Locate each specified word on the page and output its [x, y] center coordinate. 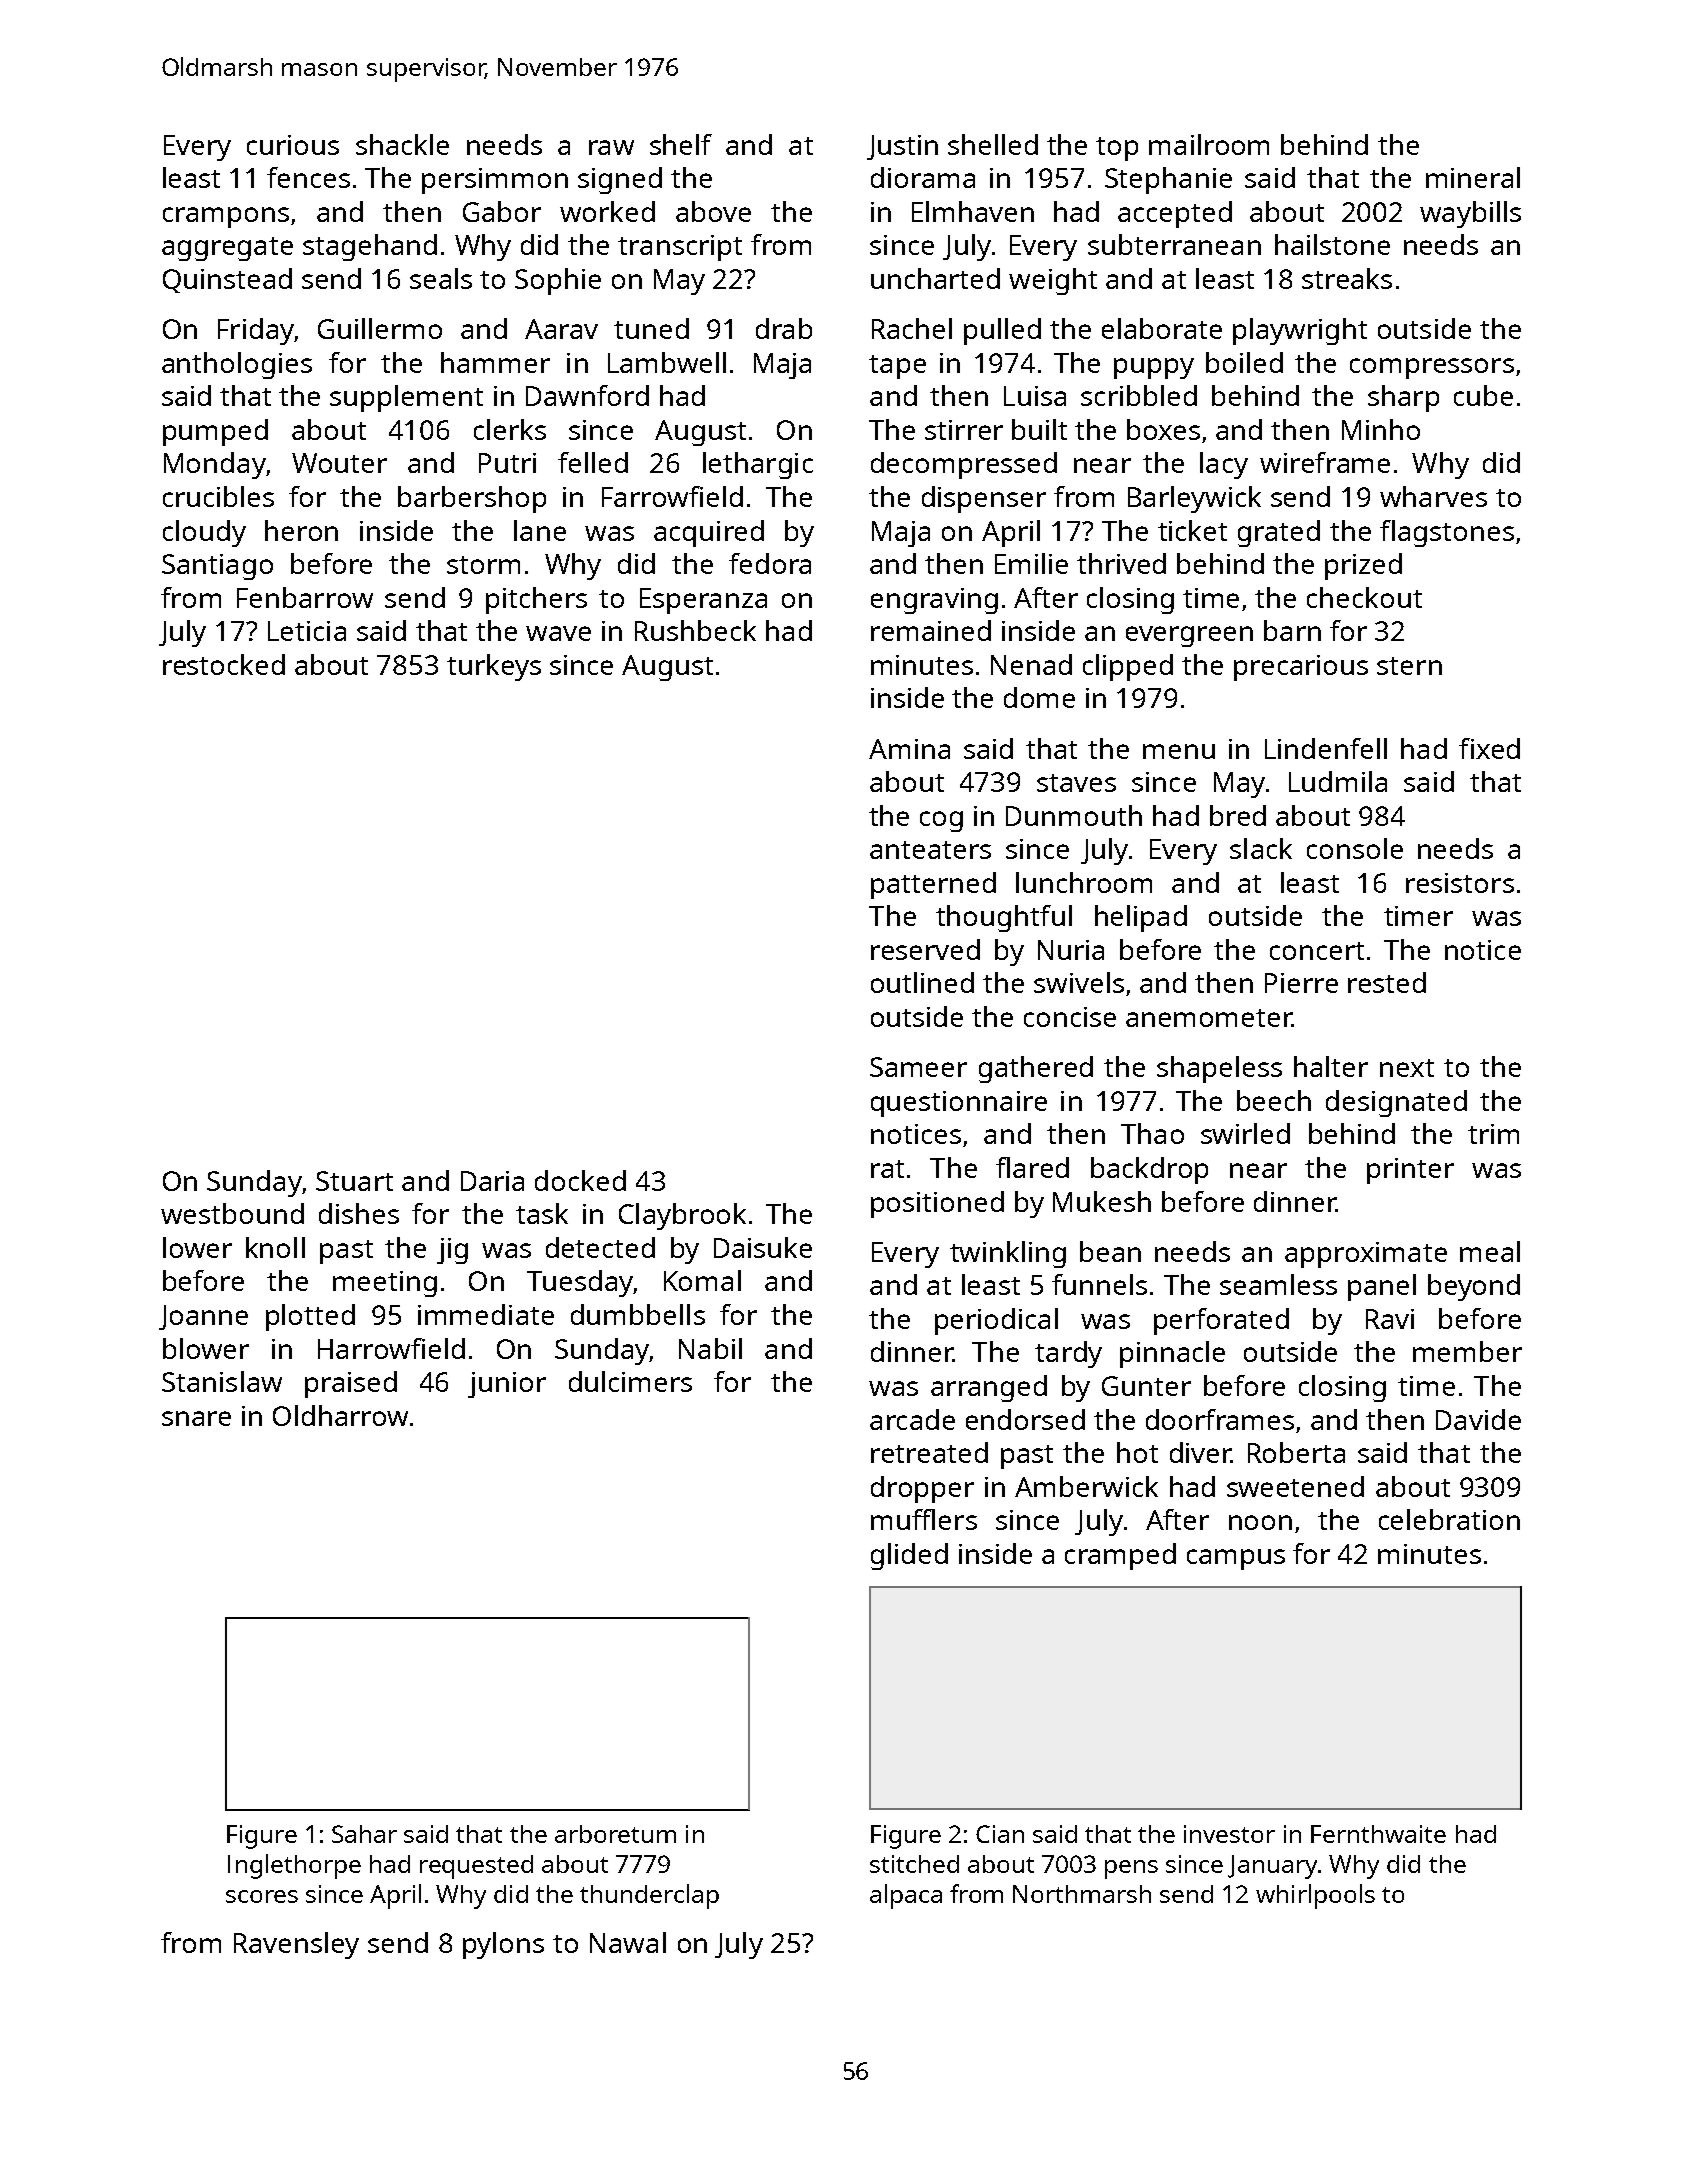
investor [1229, 1834]
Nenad [1031, 664]
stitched [914, 1864]
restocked [224, 664]
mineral [1473, 177]
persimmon [495, 181]
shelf [681, 144]
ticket [1192, 530]
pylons [503, 1945]
